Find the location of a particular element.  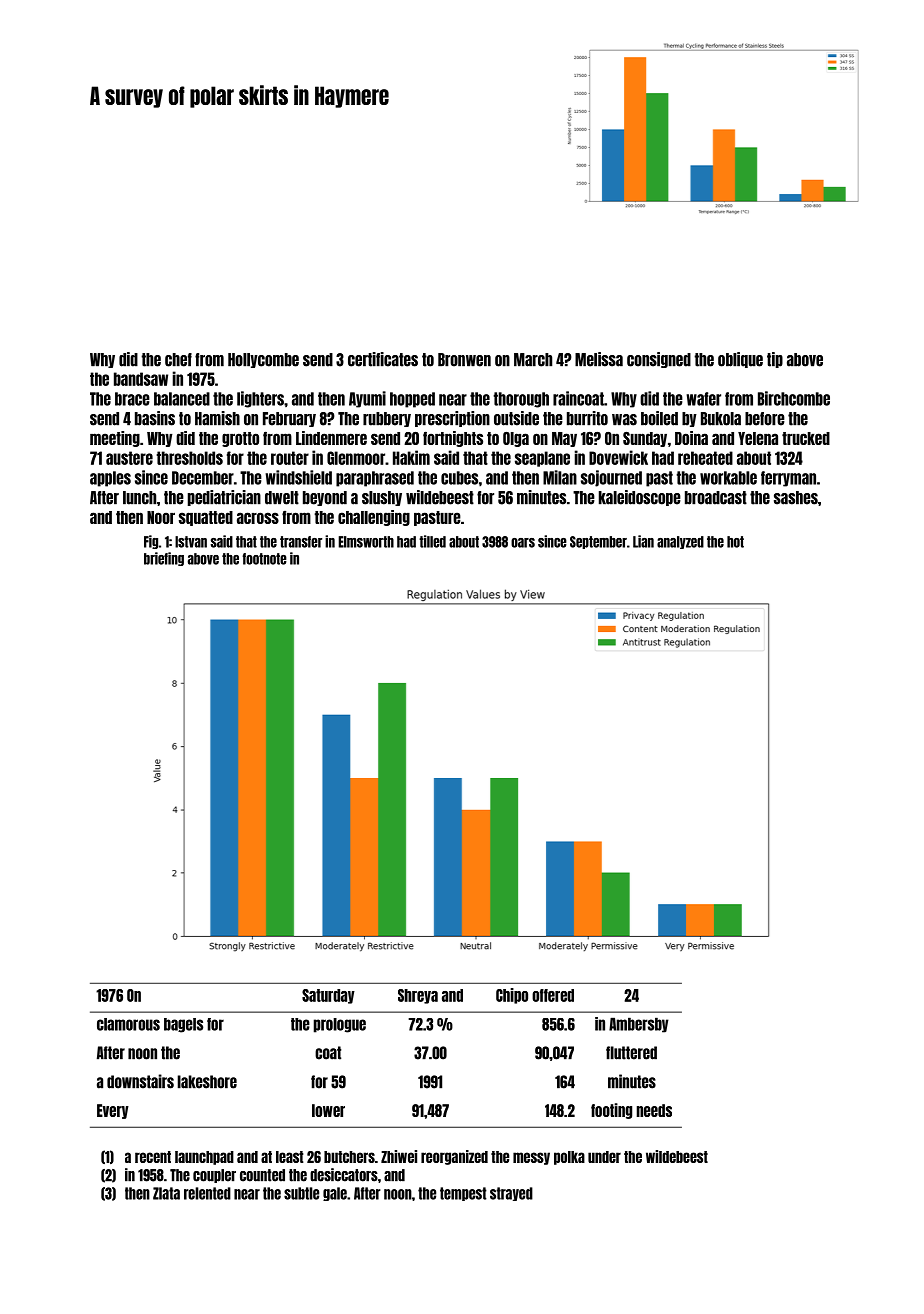

bandsaw is located at coordinates (141, 379).
